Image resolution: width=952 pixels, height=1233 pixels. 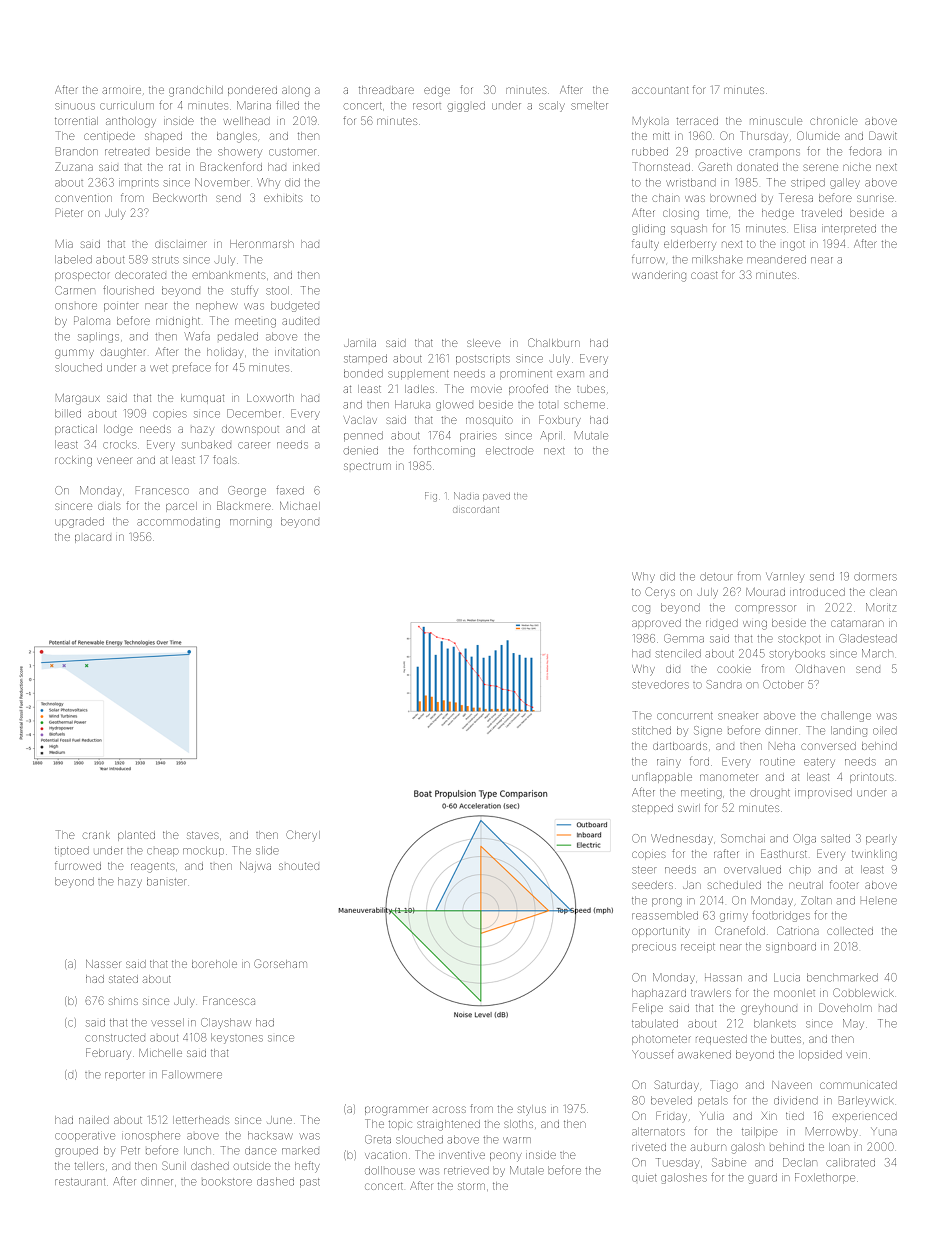 What do you see at coordinates (386, 90) in the page?
I see `threadbare` at bounding box center [386, 90].
